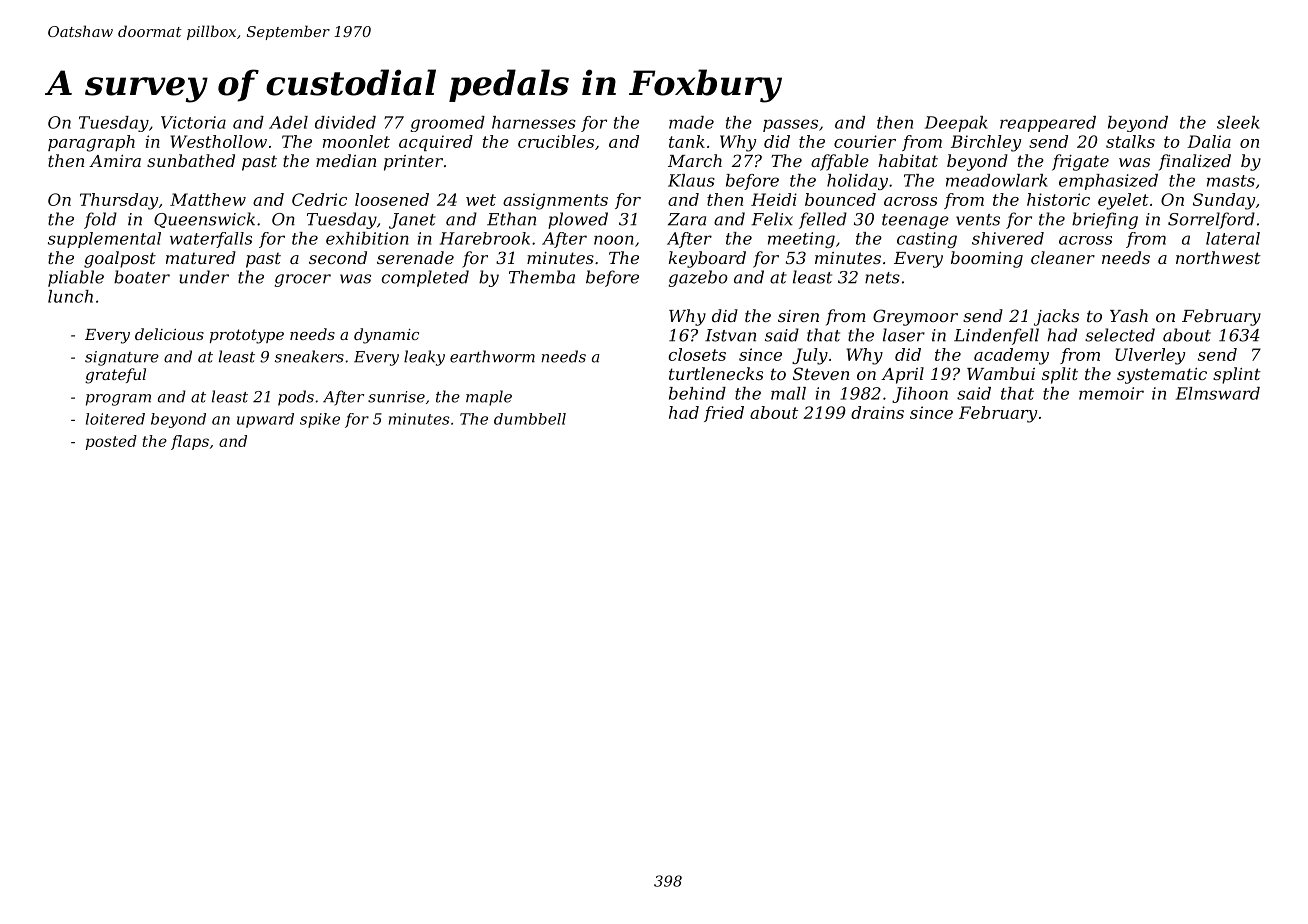 The height and width of the screenshot is (924, 1308). I want to click on earthworm, so click(492, 356).
